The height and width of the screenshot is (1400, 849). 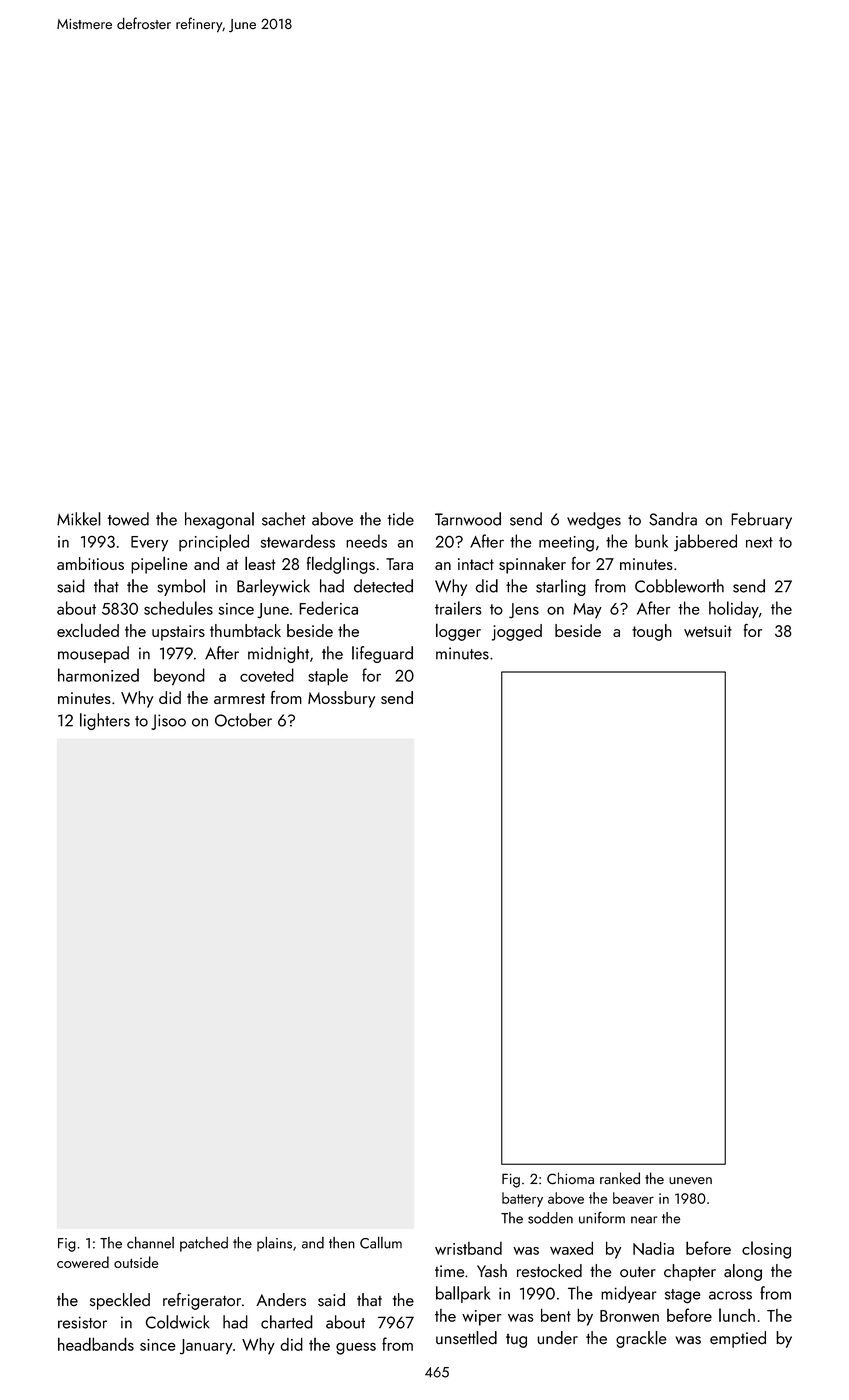 I want to click on sachet, so click(x=283, y=519).
